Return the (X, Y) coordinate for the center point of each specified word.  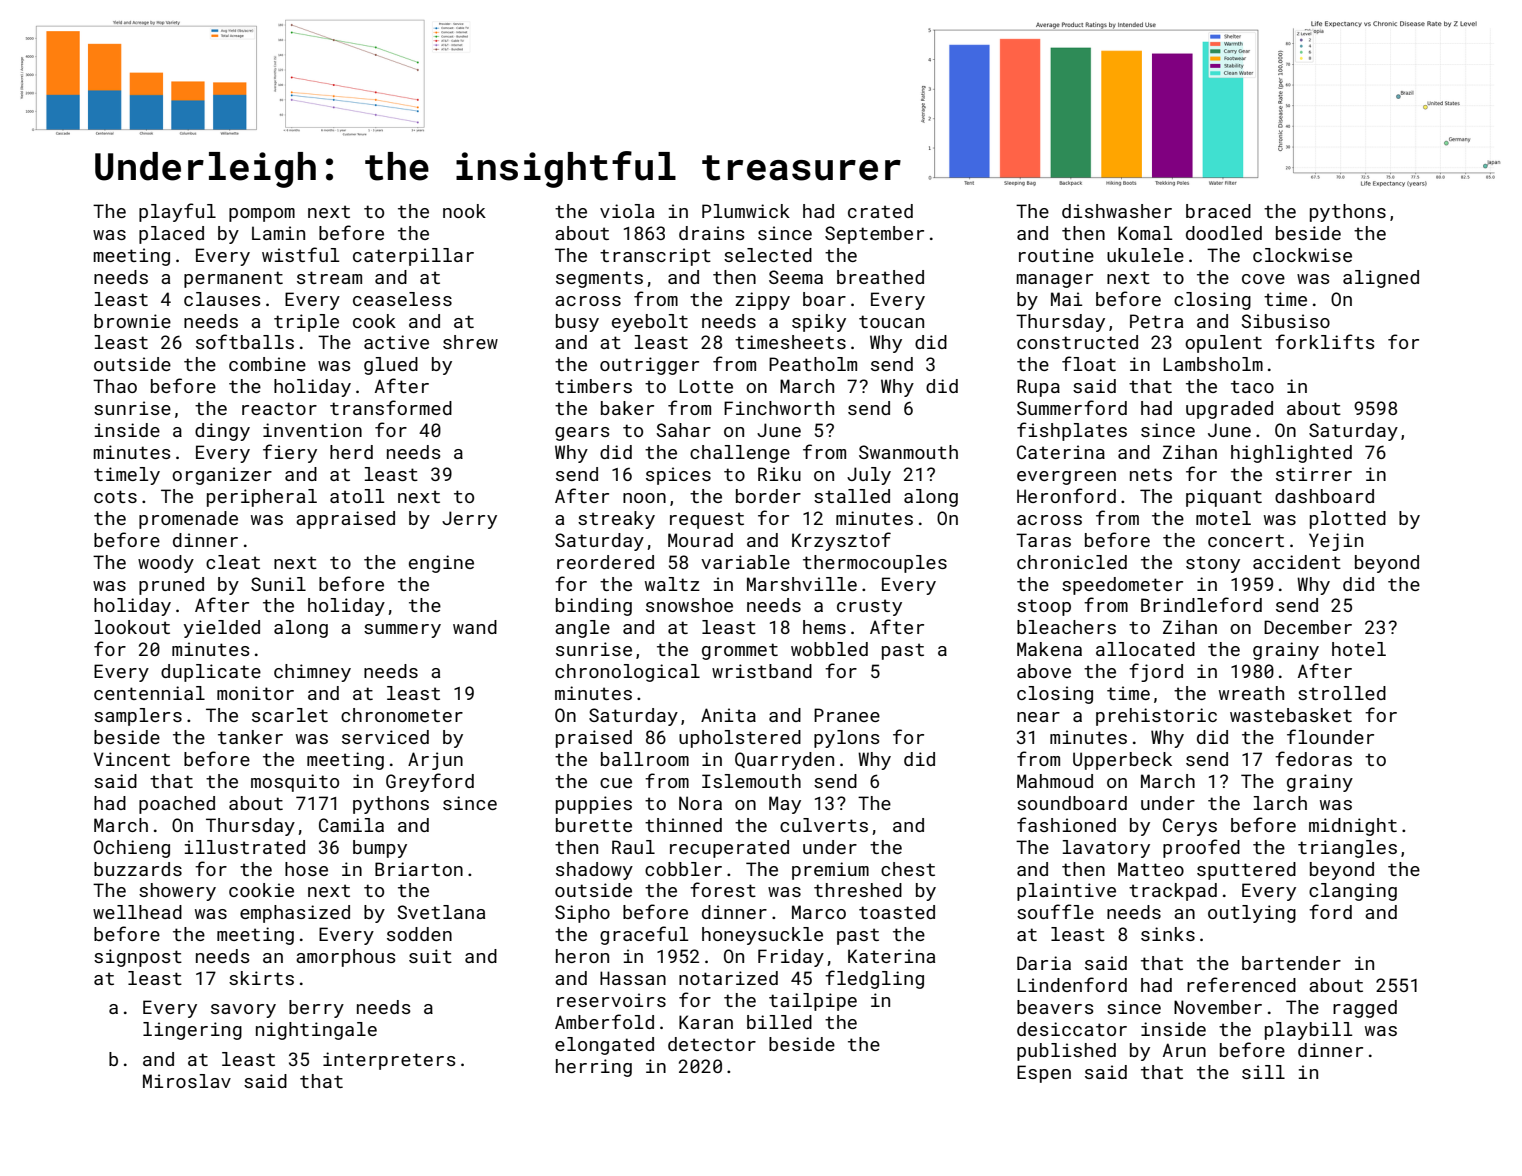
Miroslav (187, 1081)
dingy (222, 432)
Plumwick (746, 211)
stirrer (1314, 474)
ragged (1365, 1009)
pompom (262, 215)
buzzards (138, 869)
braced (1218, 211)
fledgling (874, 979)
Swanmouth (908, 452)
